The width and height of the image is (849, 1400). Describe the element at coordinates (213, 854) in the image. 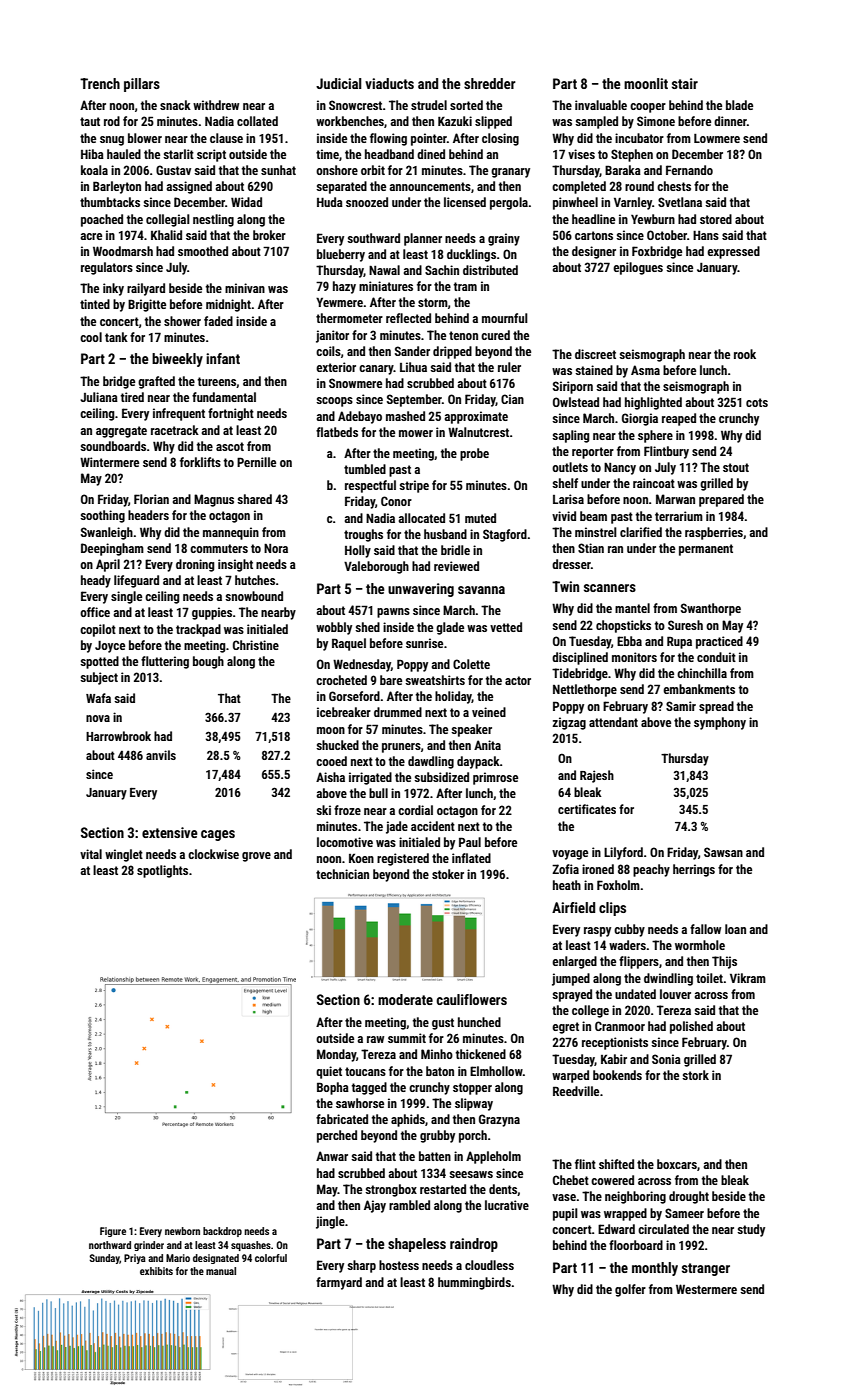

I see `clockwise` at that location.
